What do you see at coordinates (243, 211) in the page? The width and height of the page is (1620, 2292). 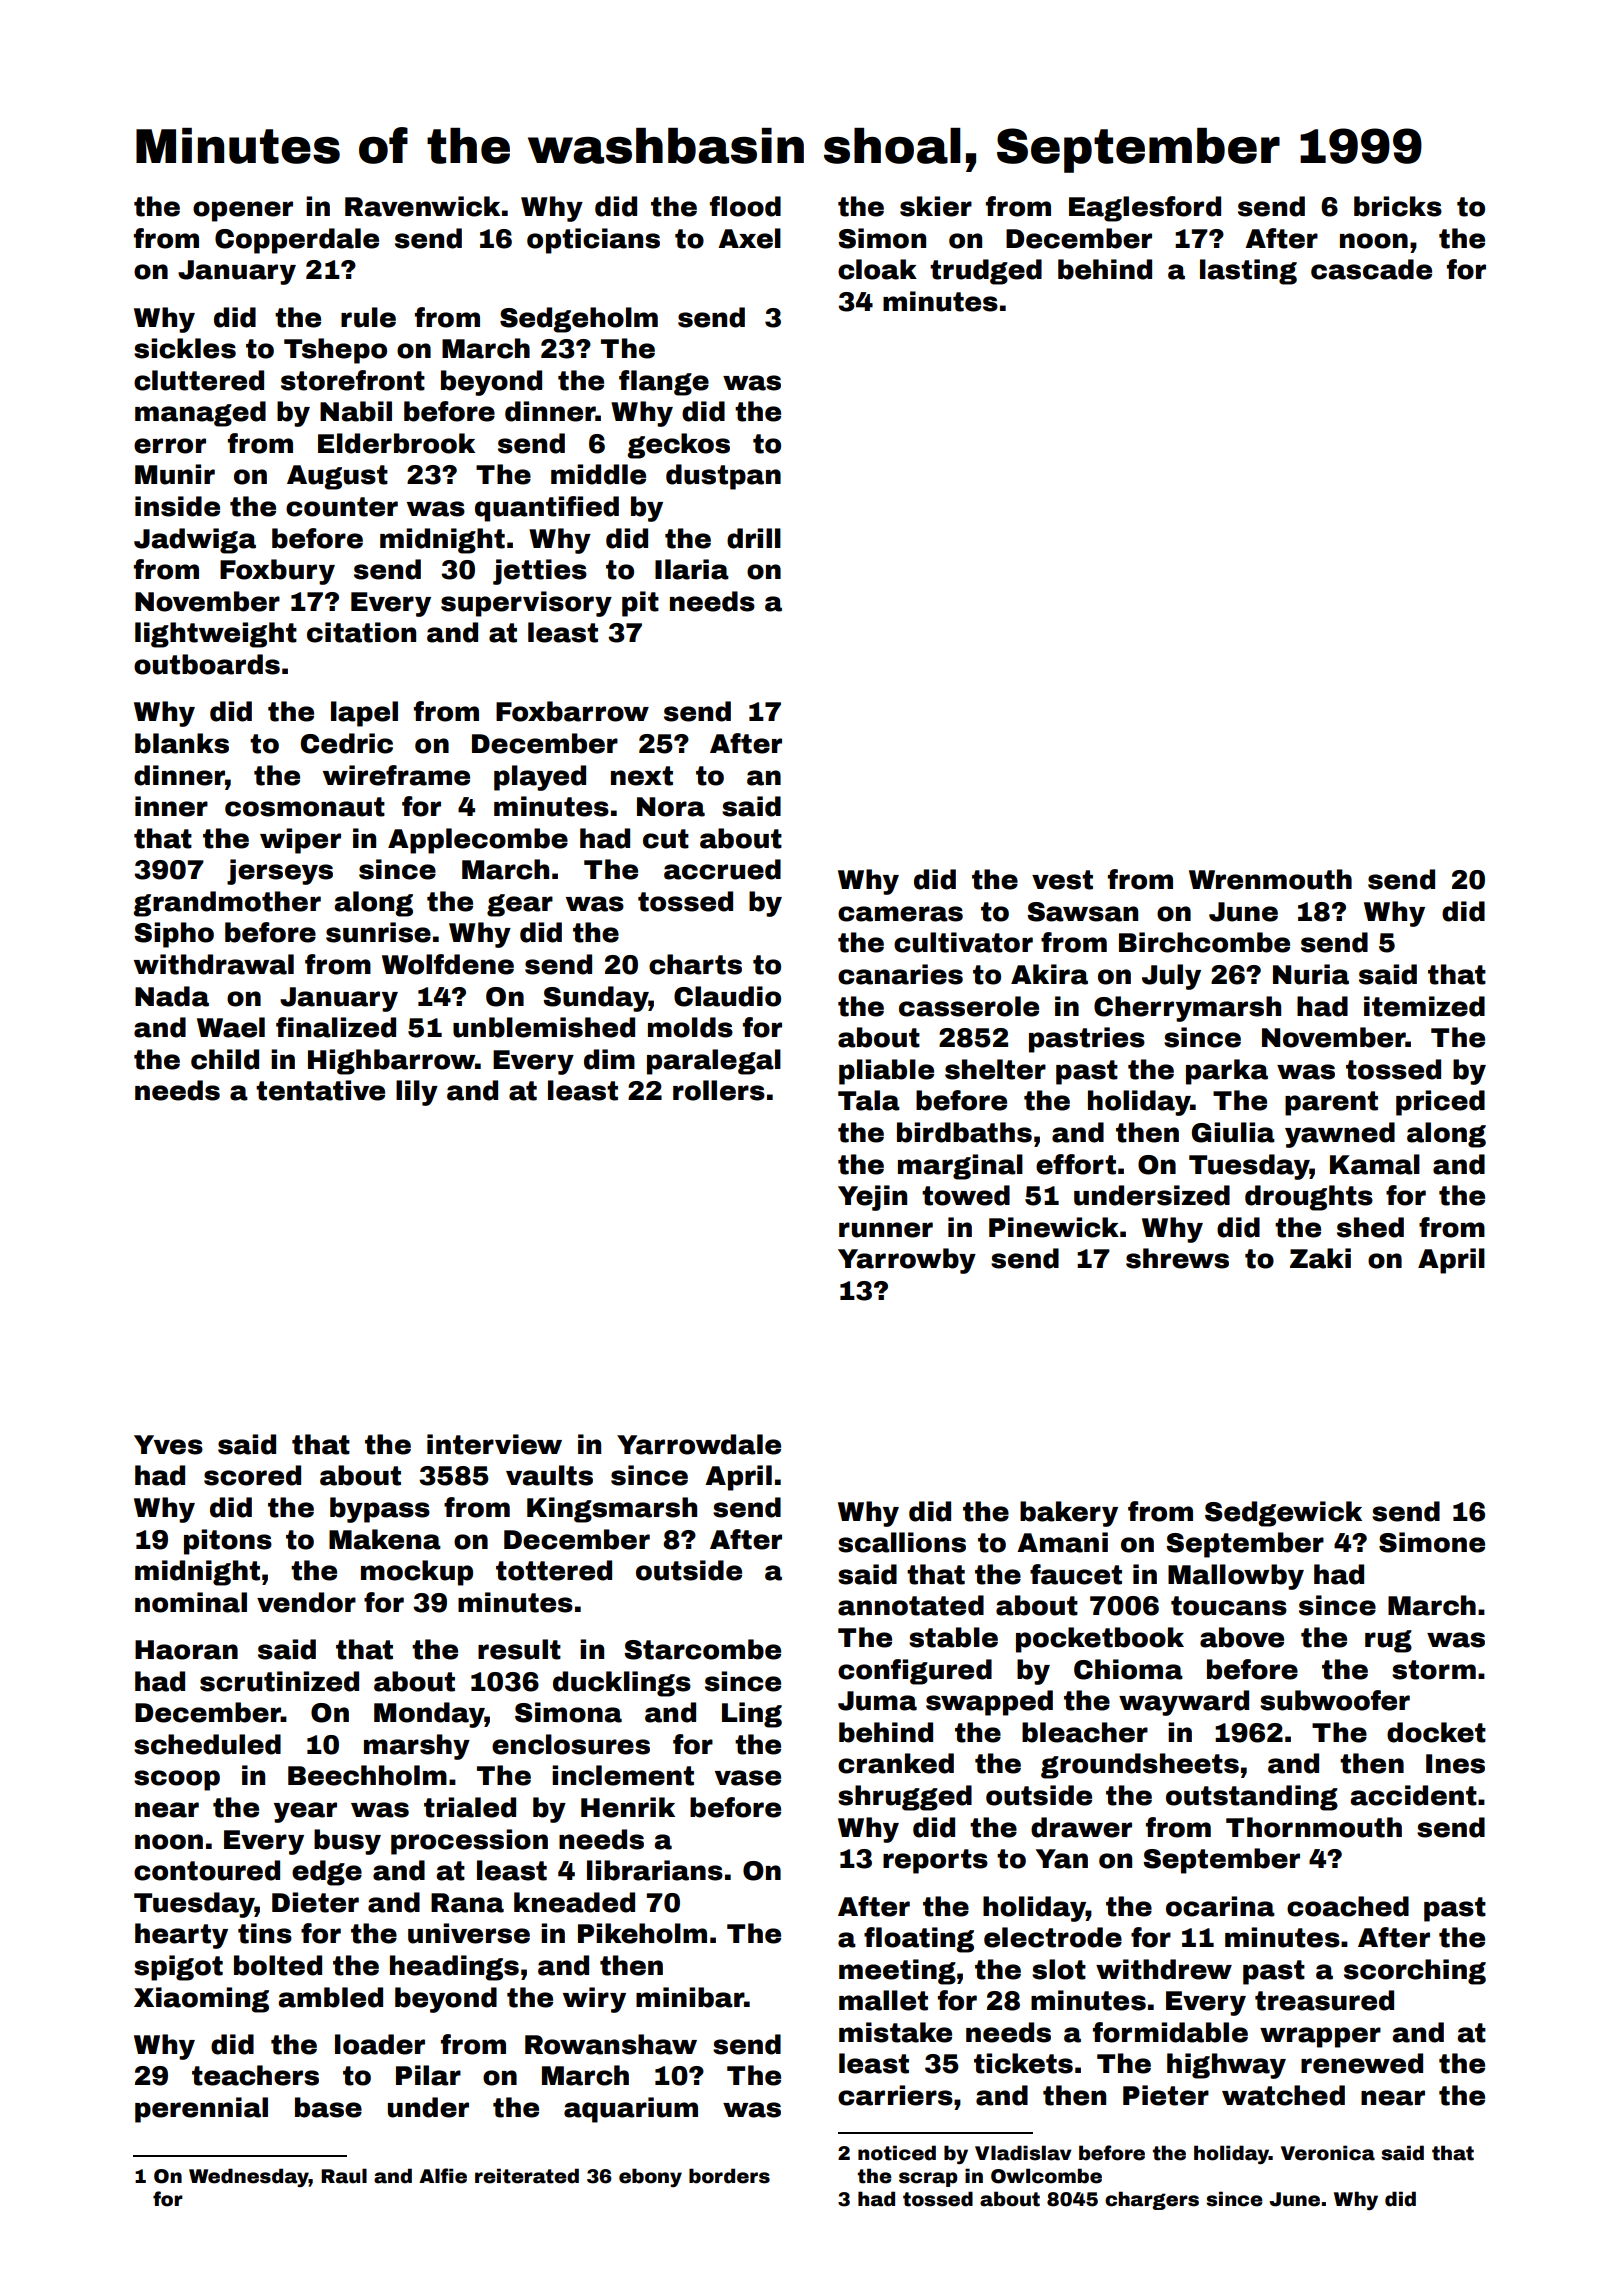 I see `opener` at bounding box center [243, 211].
